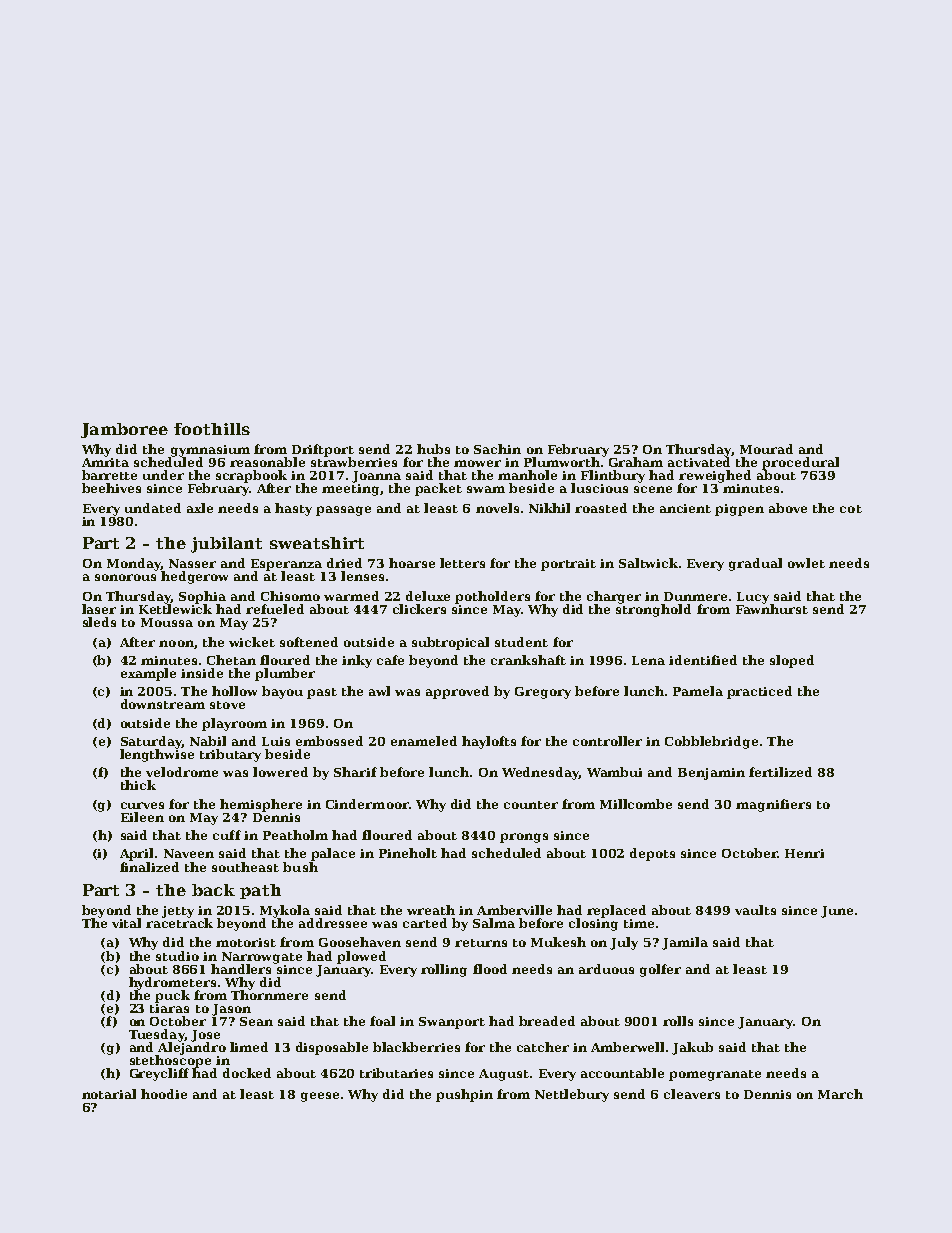  Describe the element at coordinates (497, 449) in the document. I see `Sachin` at that location.
